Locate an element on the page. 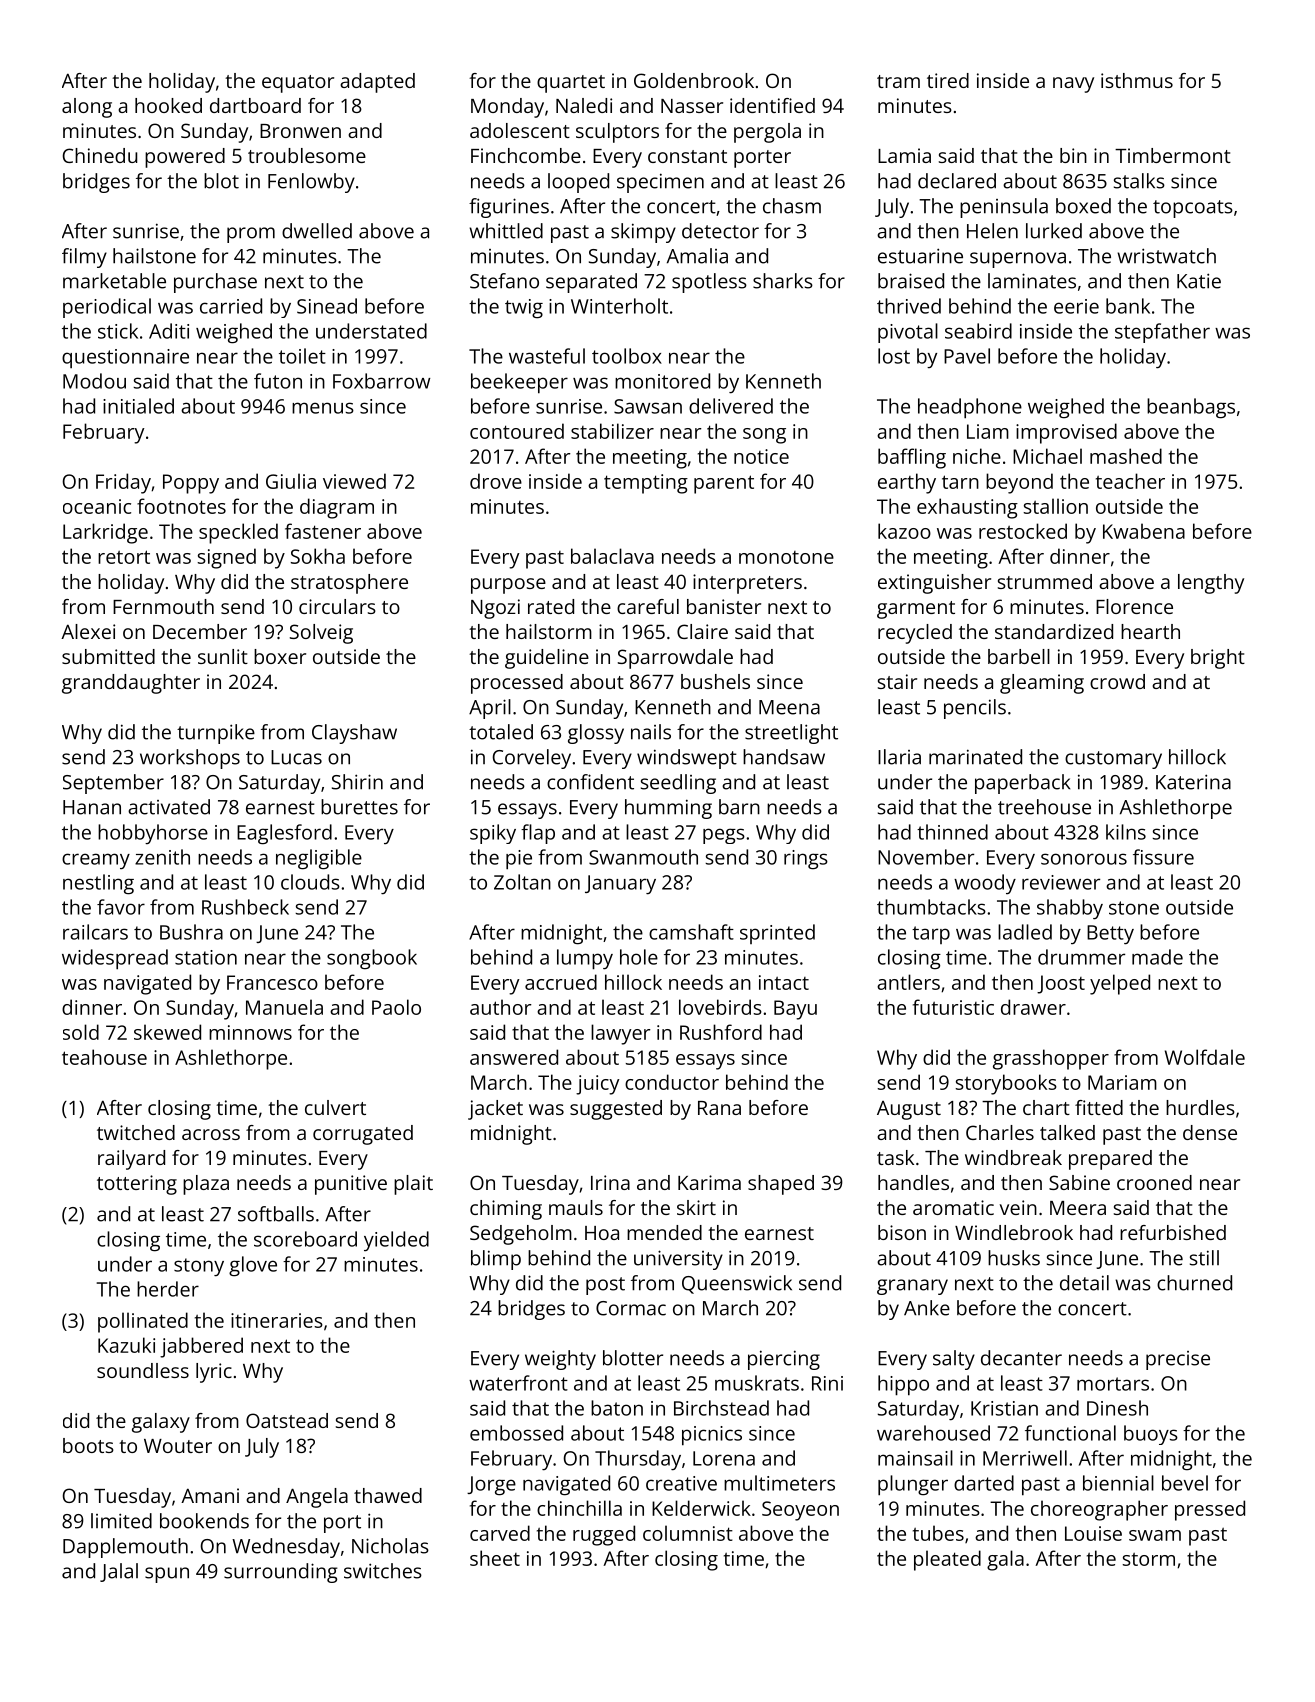 The width and height of the image is (1315, 1702). glossy is located at coordinates (596, 734).
